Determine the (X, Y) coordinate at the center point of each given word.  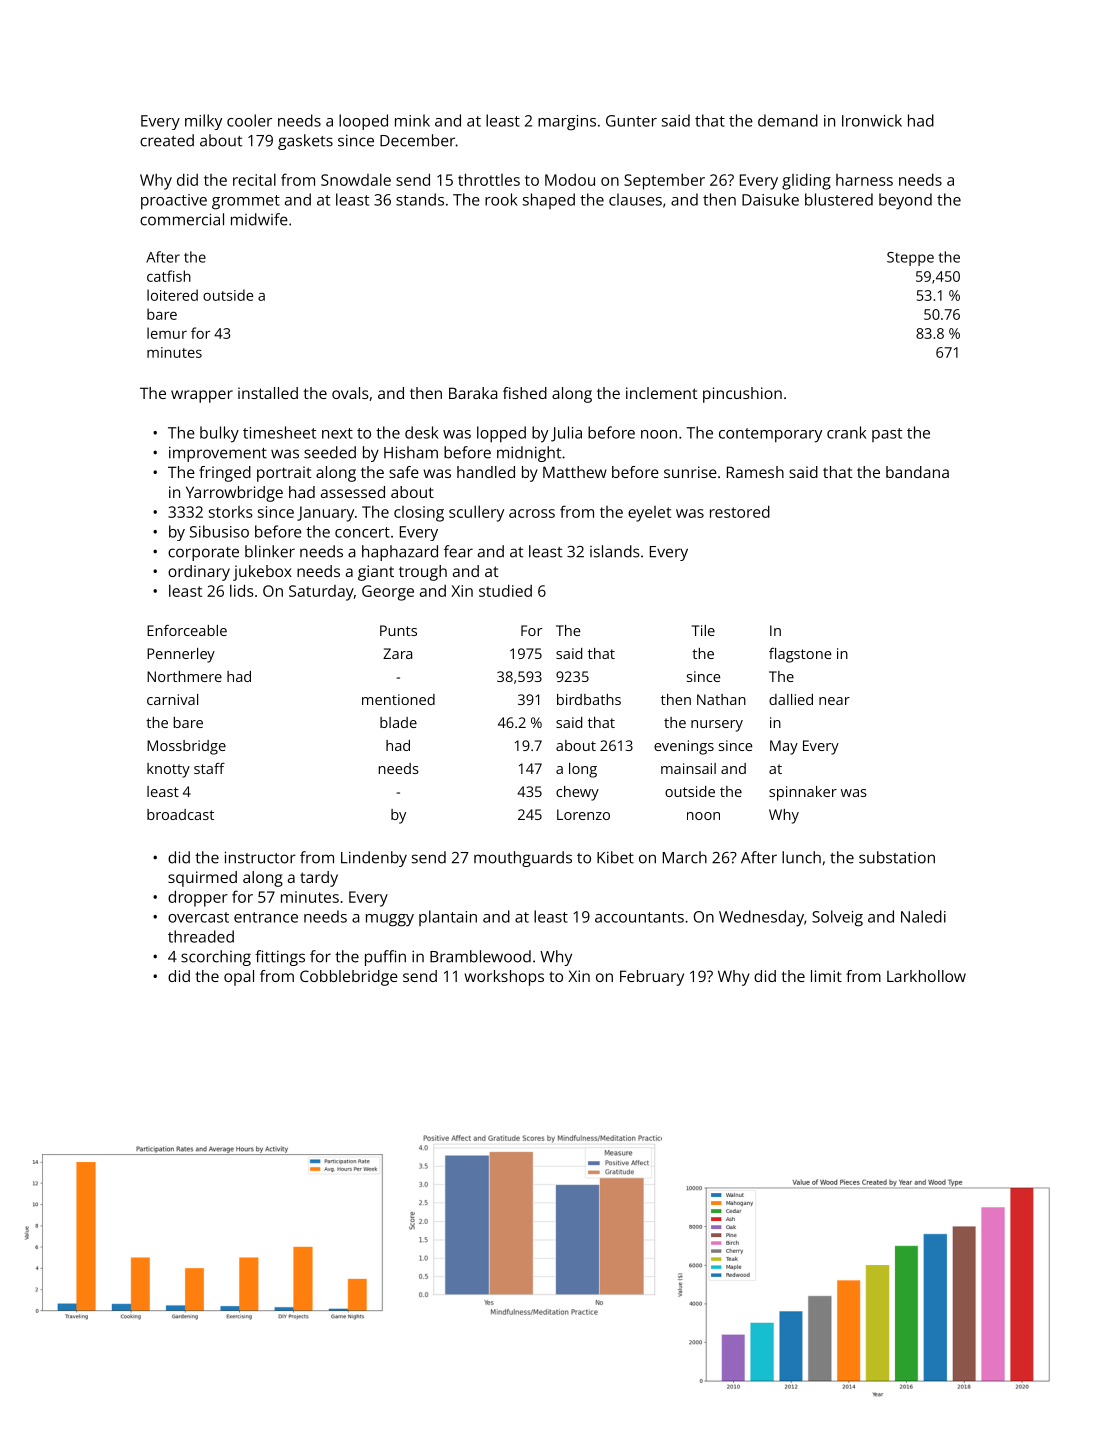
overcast (198, 917)
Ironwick (872, 120)
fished (525, 393)
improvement (218, 454)
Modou (570, 180)
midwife (259, 219)
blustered (839, 199)
